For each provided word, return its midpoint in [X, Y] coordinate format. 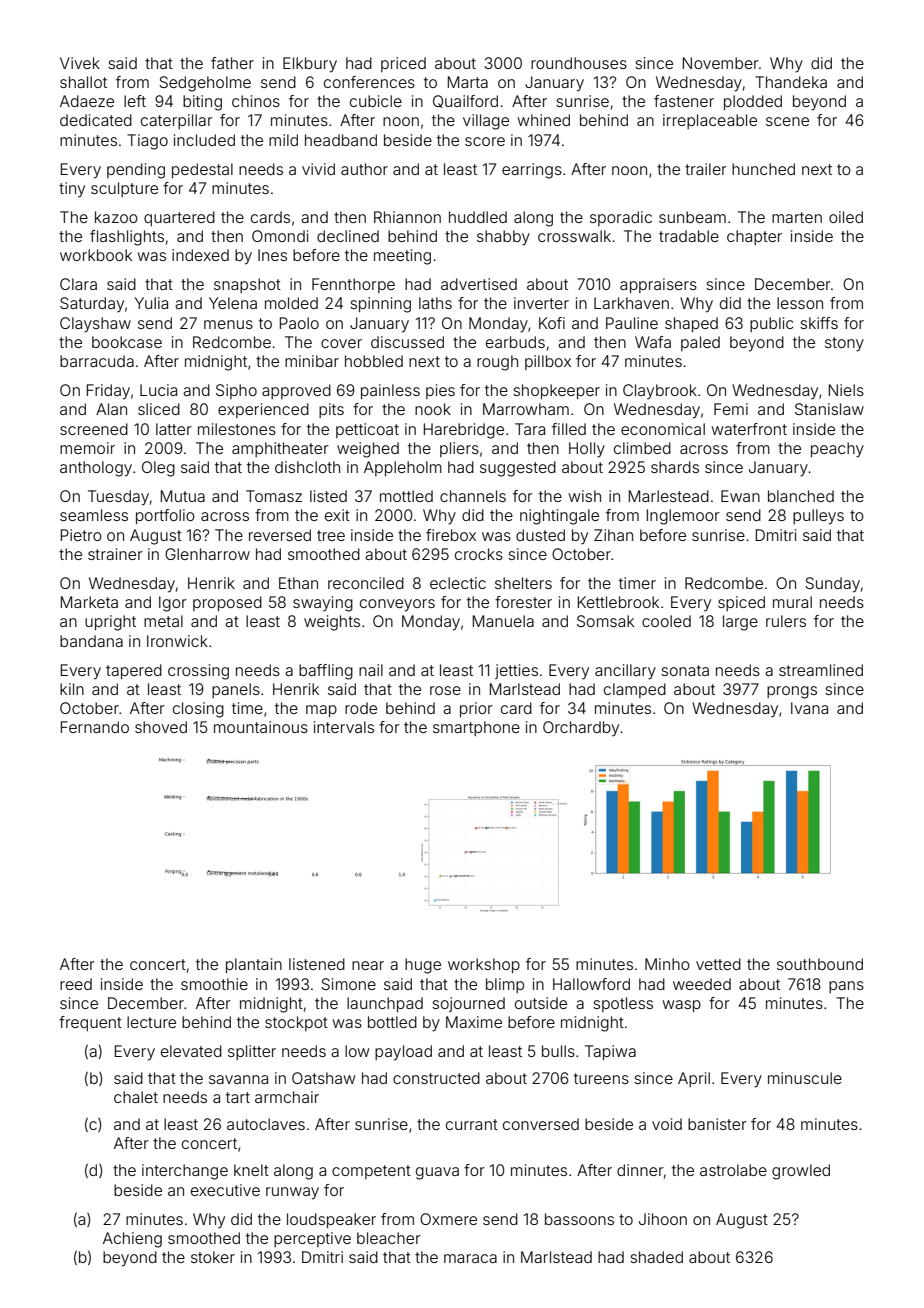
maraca [470, 1258]
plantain [254, 965]
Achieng [132, 1240]
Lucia [158, 390]
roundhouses [579, 63]
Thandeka [791, 82]
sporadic [621, 218]
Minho [667, 964]
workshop [484, 965]
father [232, 63]
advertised [479, 284]
